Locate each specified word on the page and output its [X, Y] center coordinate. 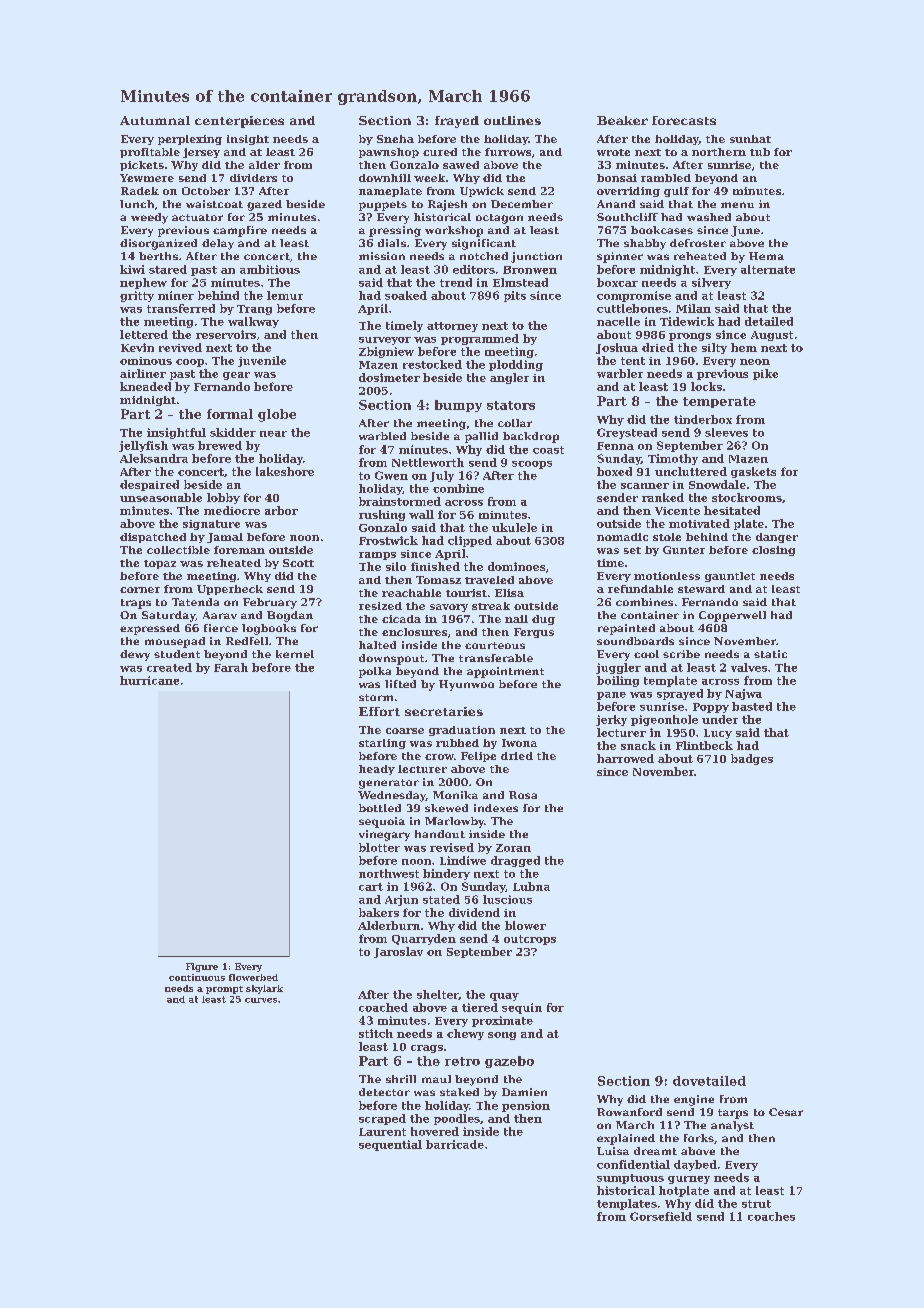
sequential [390, 1145]
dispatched [153, 538]
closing [773, 551]
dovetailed [709, 1081]
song [502, 1036]
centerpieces [239, 122]
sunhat [750, 139]
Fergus [534, 633]
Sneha [395, 139]
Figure [202, 967]
